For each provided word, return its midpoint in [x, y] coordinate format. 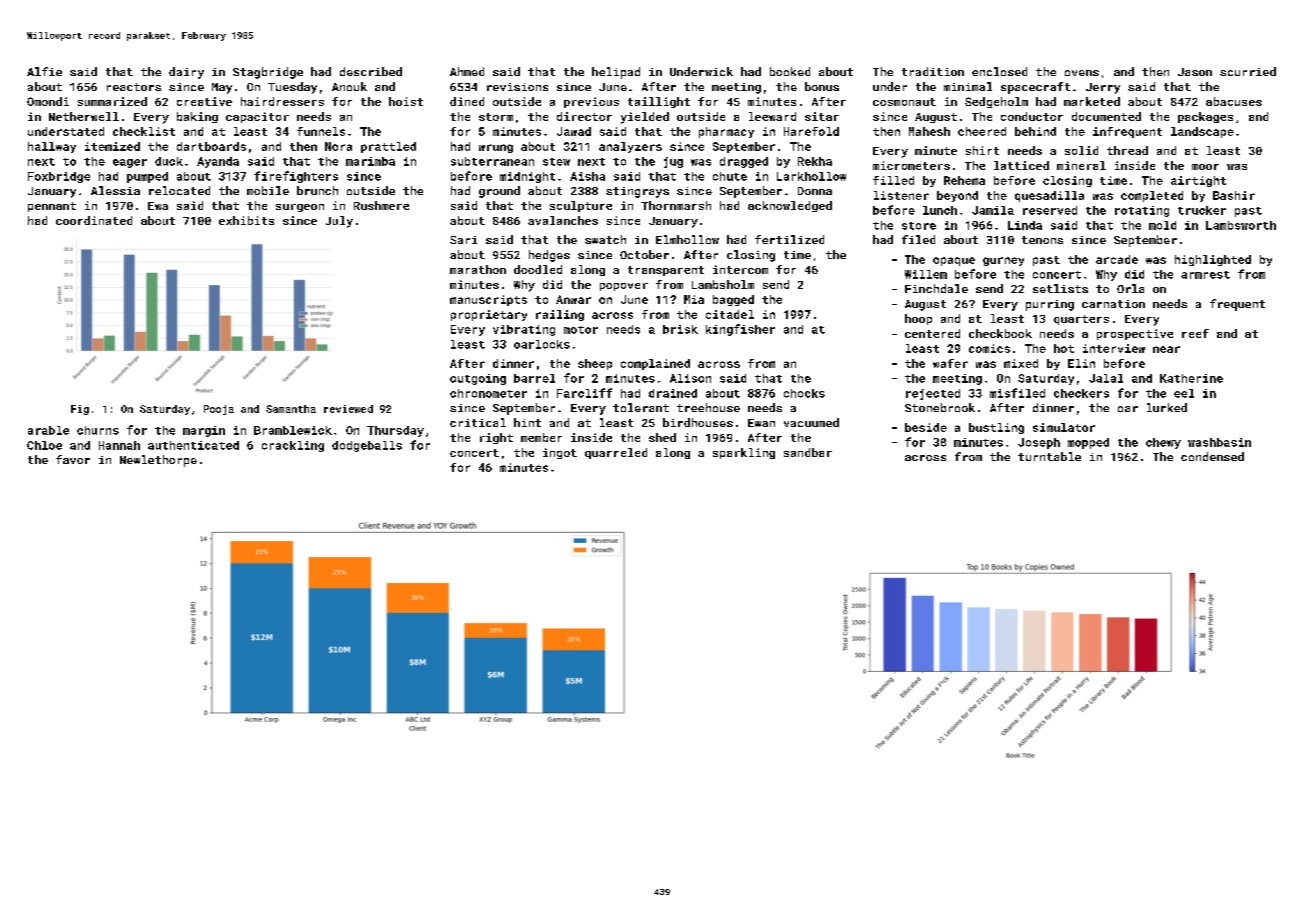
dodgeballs [367, 446]
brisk [680, 329]
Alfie [44, 71]
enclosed [999, 71]
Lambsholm [723, 284]
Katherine [1191, 378]
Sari [463, 240]
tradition [933, 71]
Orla [1130, 288]
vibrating [524, 330]
